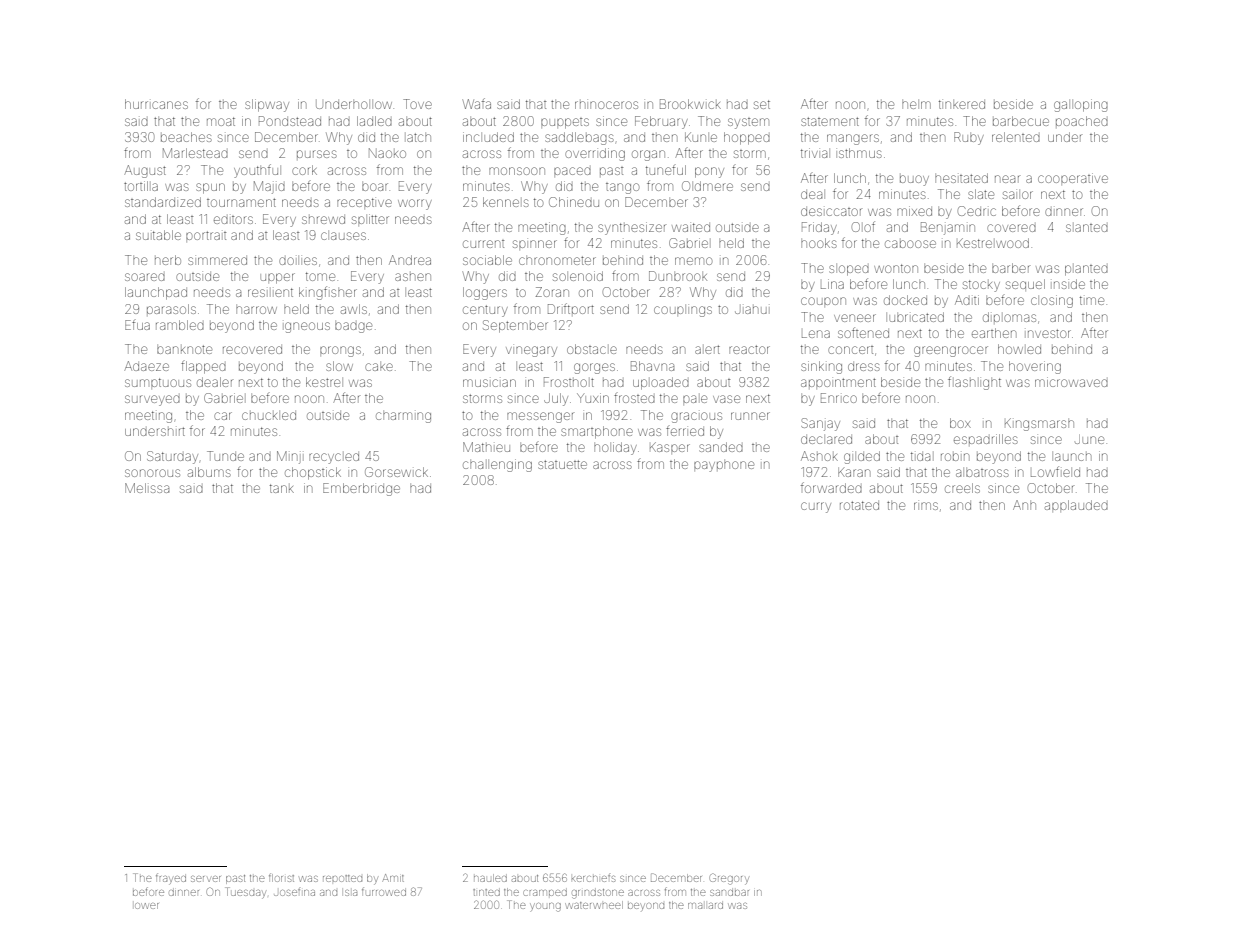 The height and width of the page is (952, 1233). I want to click on musician, so click(489, 383).
